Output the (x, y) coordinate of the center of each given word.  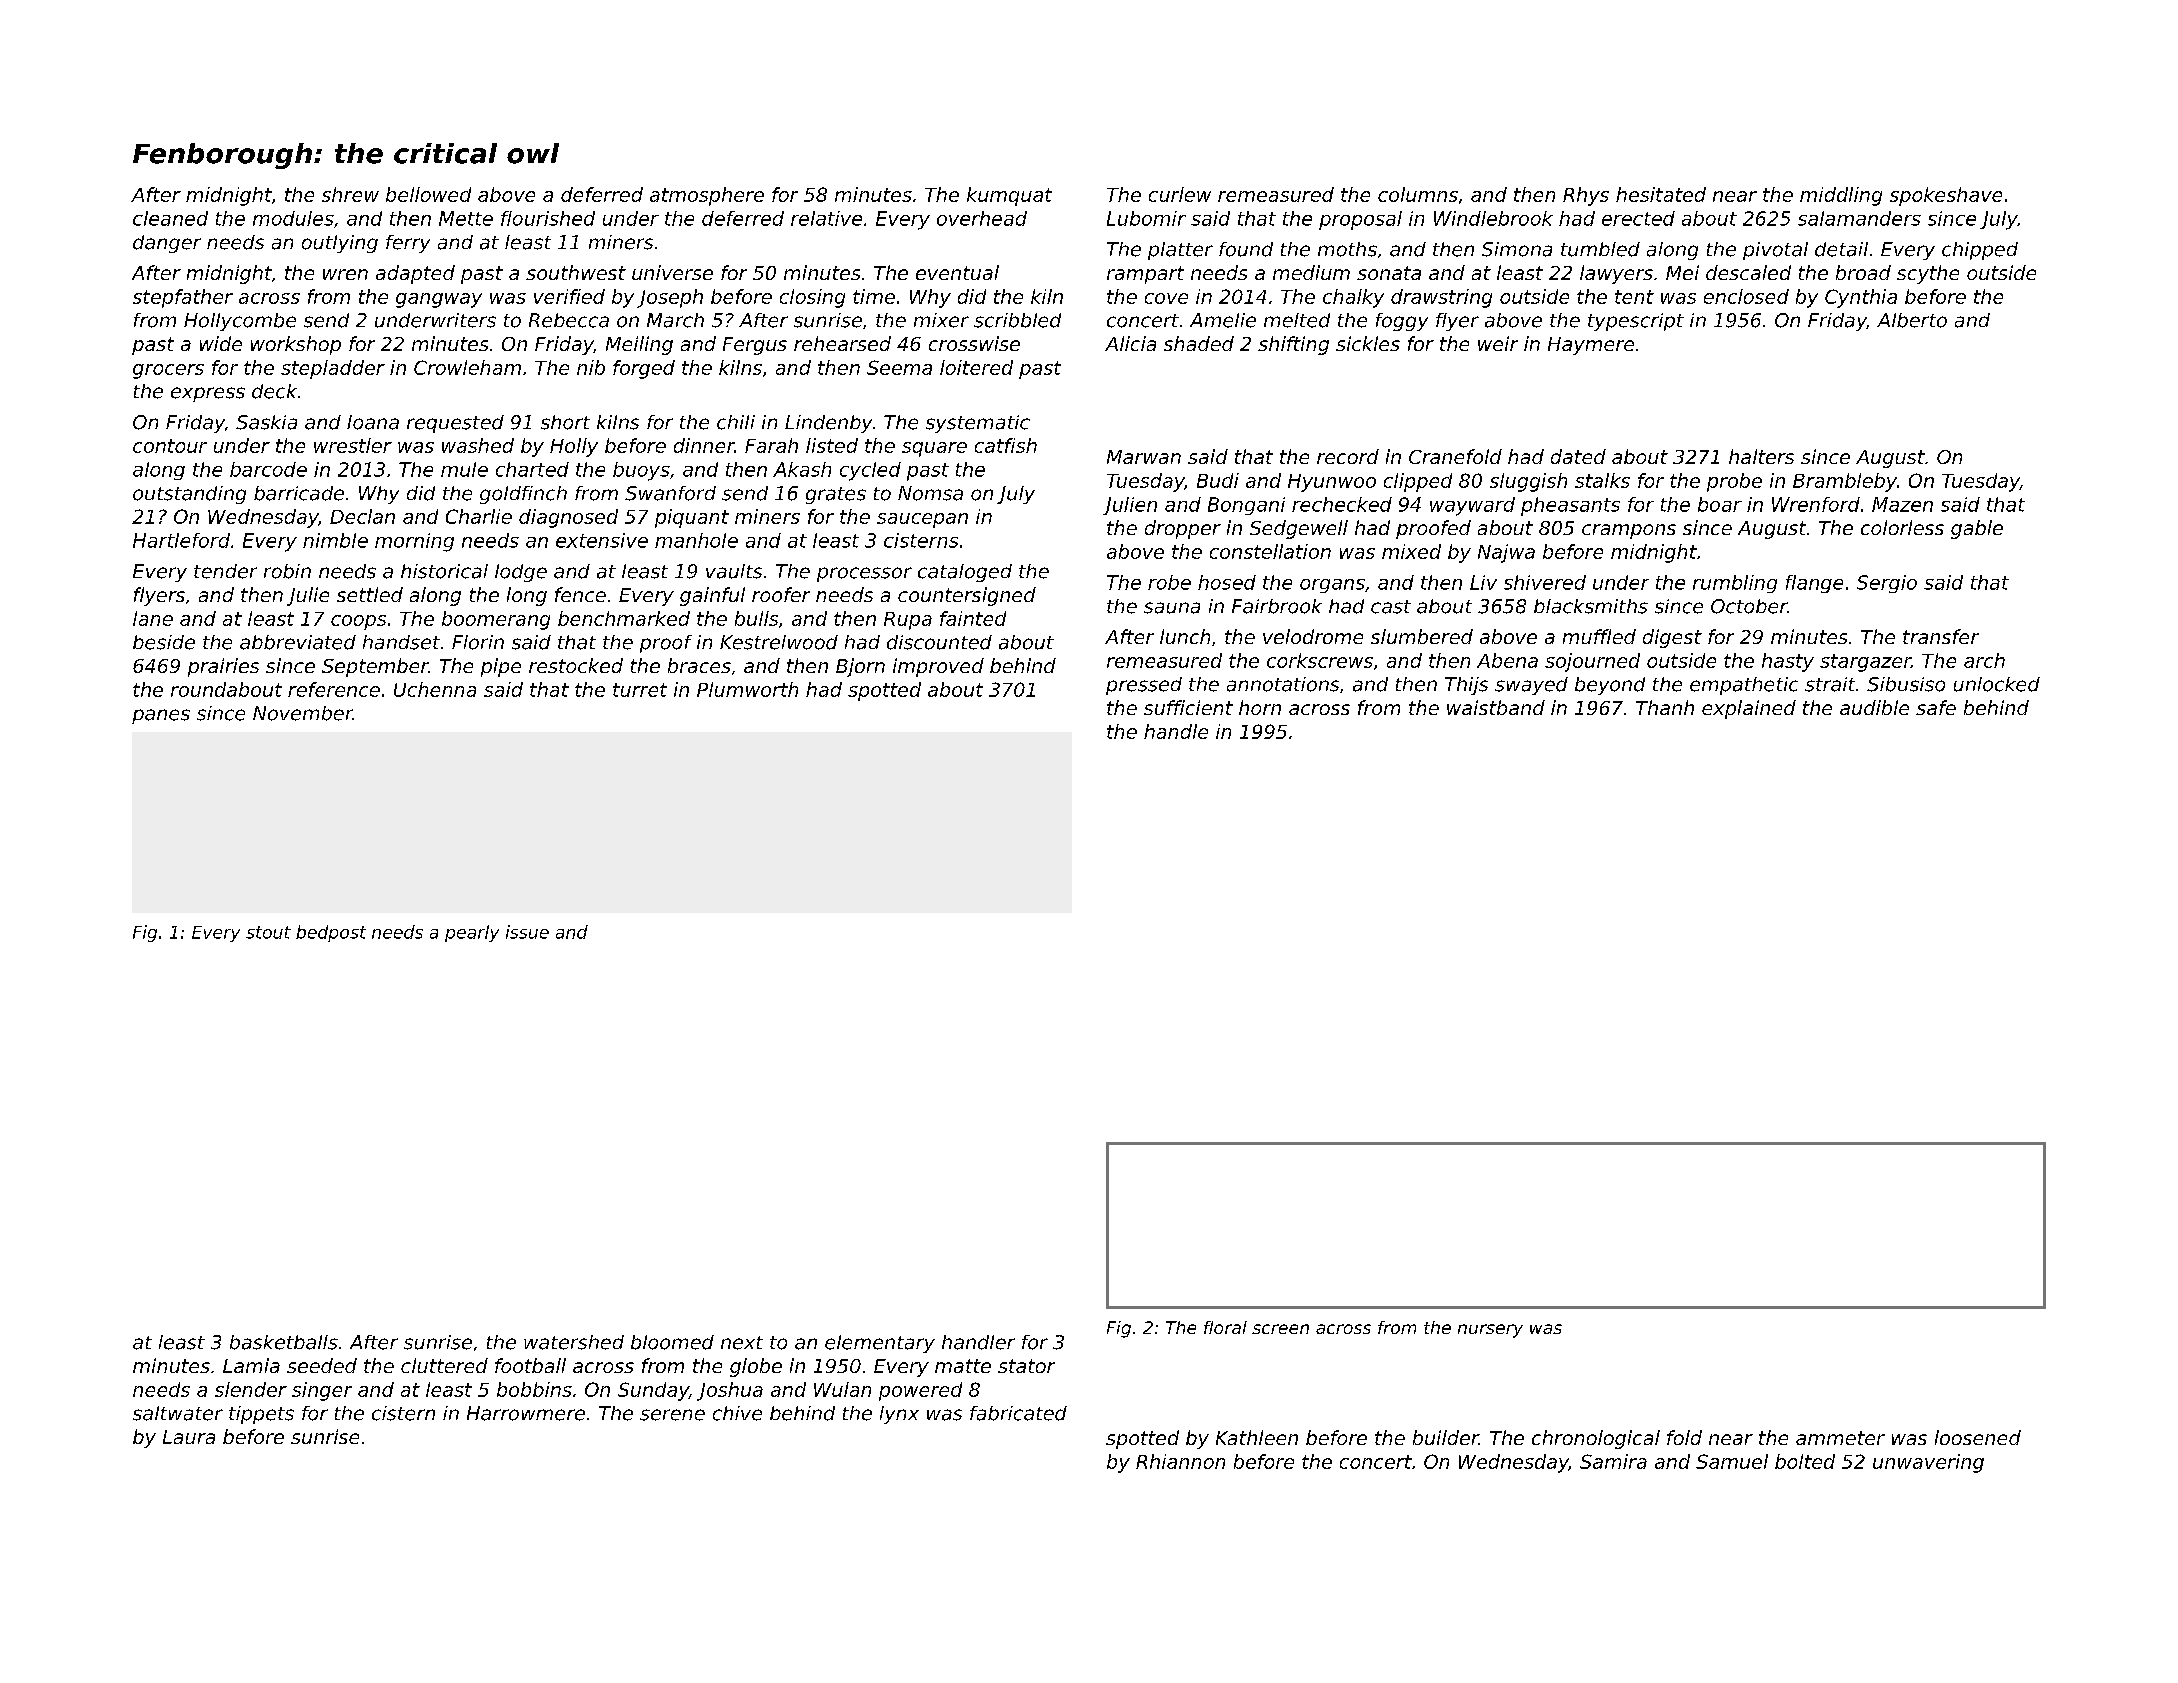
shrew (350, 194)
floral (1225, 1327)
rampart (1145, 275)
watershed (574, 1342)
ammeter (1840, 1438)
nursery (1490, 1331)
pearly (472, 933)
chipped (1980, 251)
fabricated (1018, 1413)
